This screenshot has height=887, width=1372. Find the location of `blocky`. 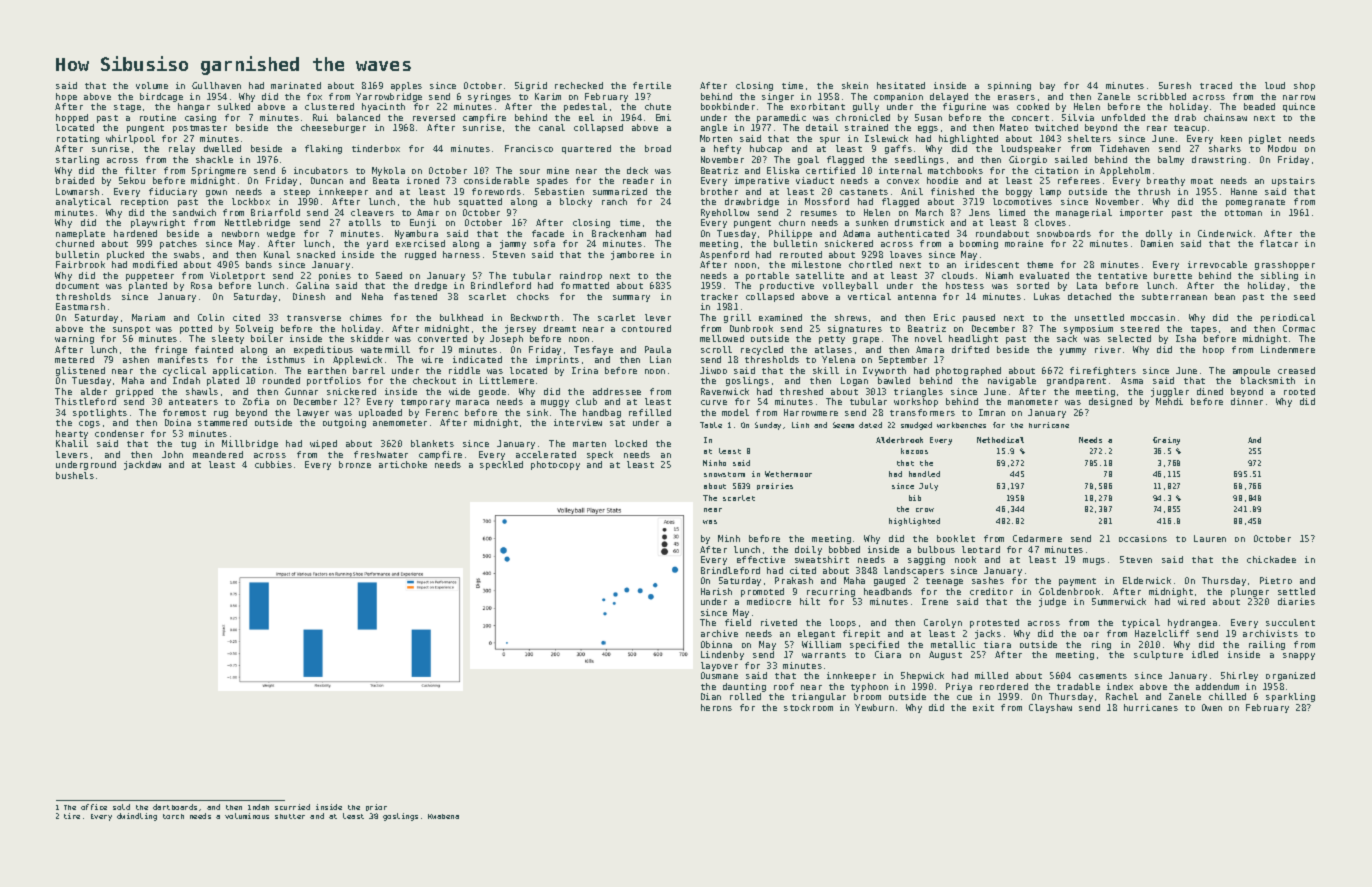

blocky is located at coordinates (576, 202).
